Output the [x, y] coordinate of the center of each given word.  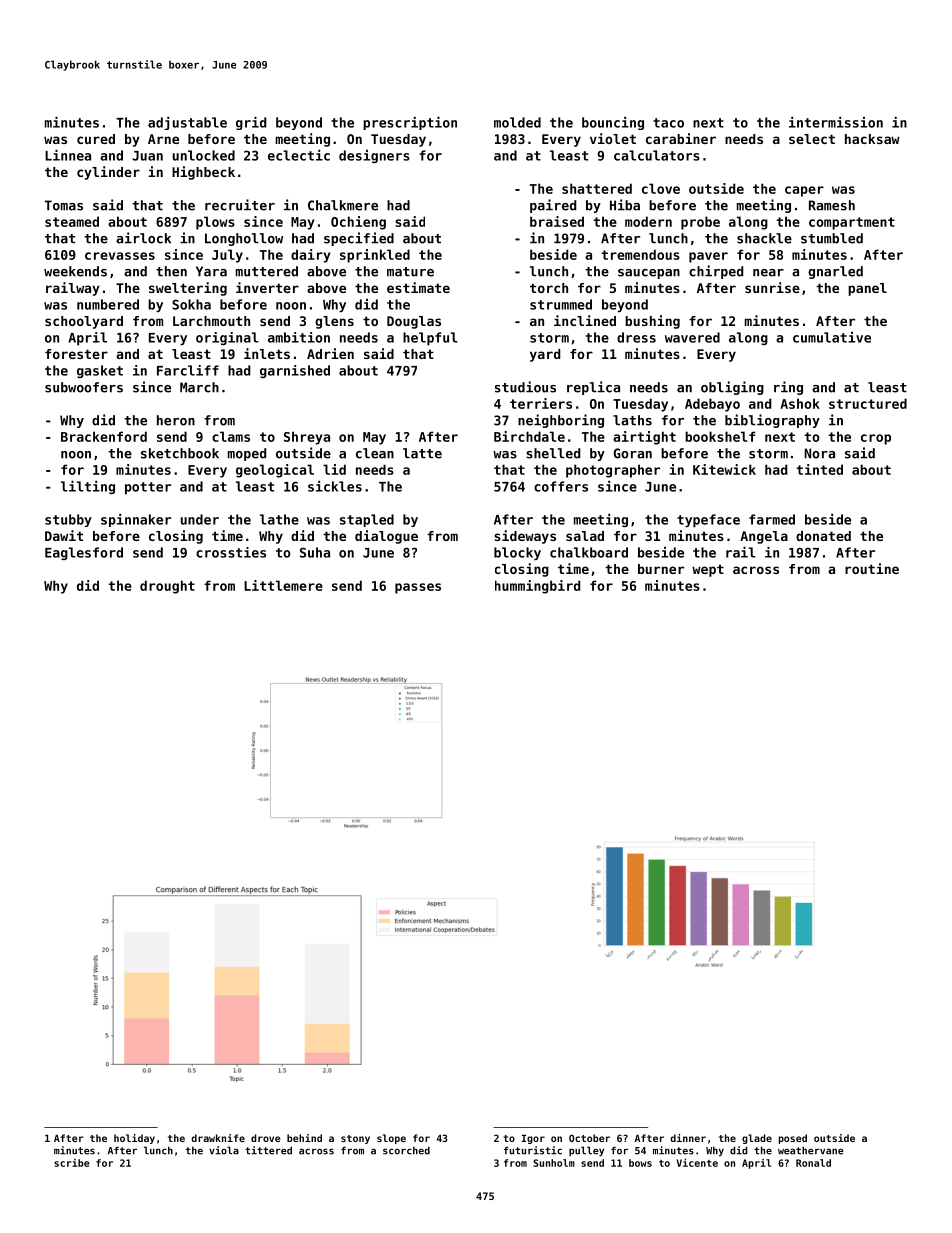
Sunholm [554, 1163]
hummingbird [537, 587]
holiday [134, 1139]
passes [418, 588]
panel [867, 289]
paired [553, 206]
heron [176, 420]
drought [167, 587]
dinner [688, 1138]
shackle [764, 238]
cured [96, 139]
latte [422, 453]
